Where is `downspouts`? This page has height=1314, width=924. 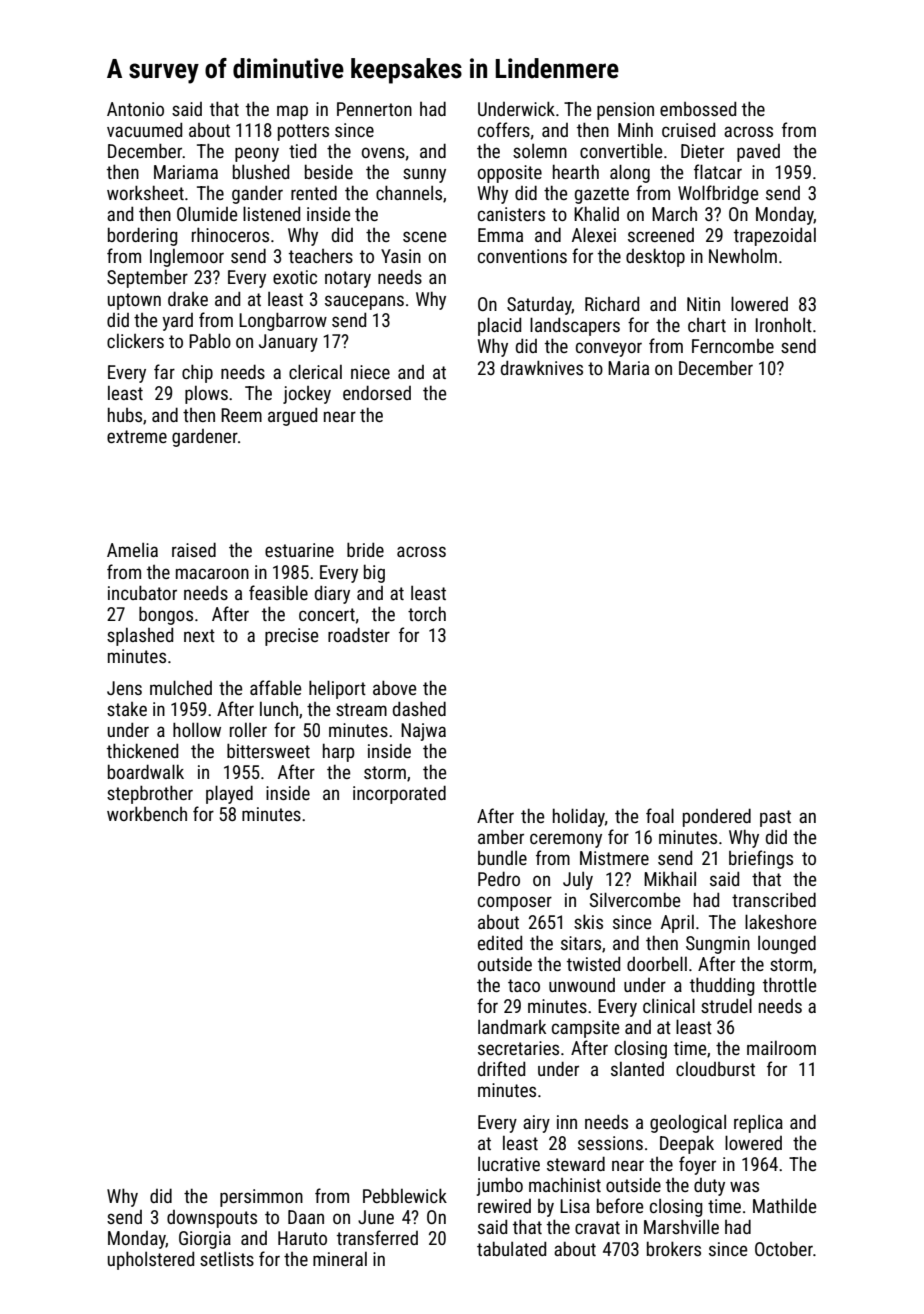
downspouts is located at coordinates (212, 1219).
